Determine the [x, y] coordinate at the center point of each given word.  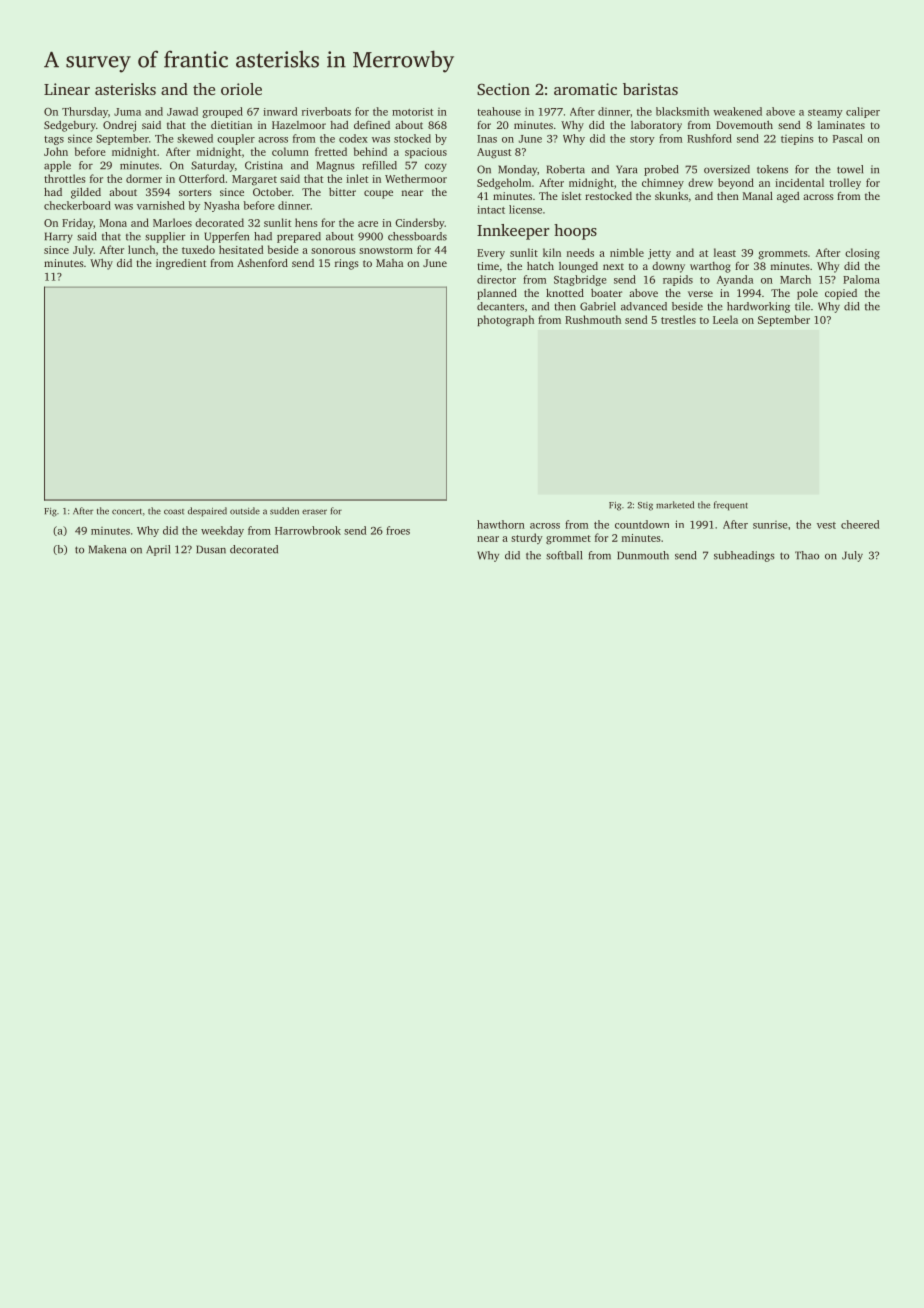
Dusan [211, 549]
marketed [675, 505]
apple [57, 166]
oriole [241, 89]
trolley [845, 184]
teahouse [499, 111]
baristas [650, 89]
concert [127, 512]
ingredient [181, 264]
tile [802, 306]
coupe [378, 194]
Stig [645, 506]
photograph [505, 321]
